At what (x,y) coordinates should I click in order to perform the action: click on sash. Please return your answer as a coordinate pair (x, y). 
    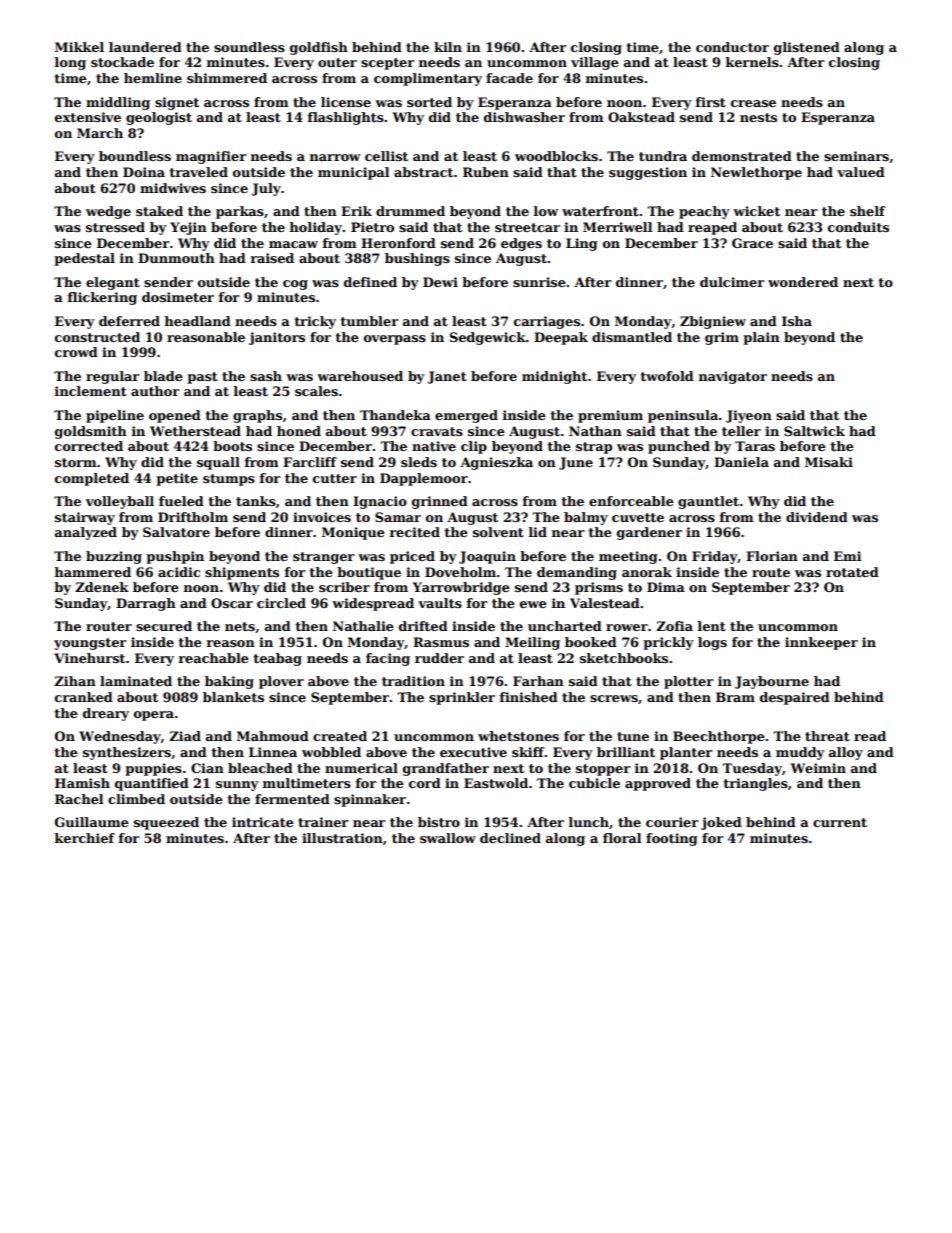
    Looking at the image, I should click on (266, 376).
